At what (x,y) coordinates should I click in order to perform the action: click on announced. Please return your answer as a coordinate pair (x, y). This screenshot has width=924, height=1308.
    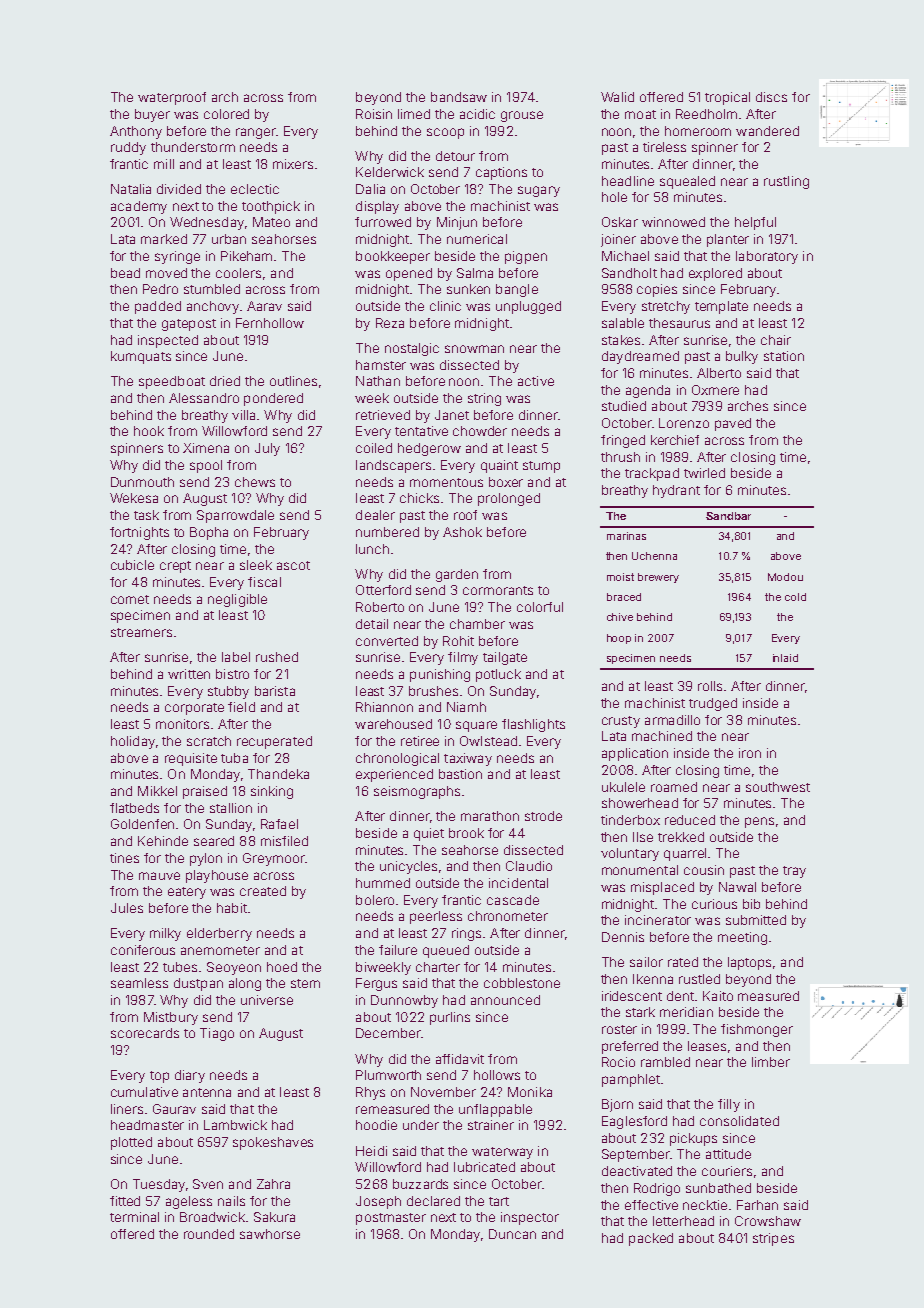
    Looking at the image, I should click on (505, 1000).
